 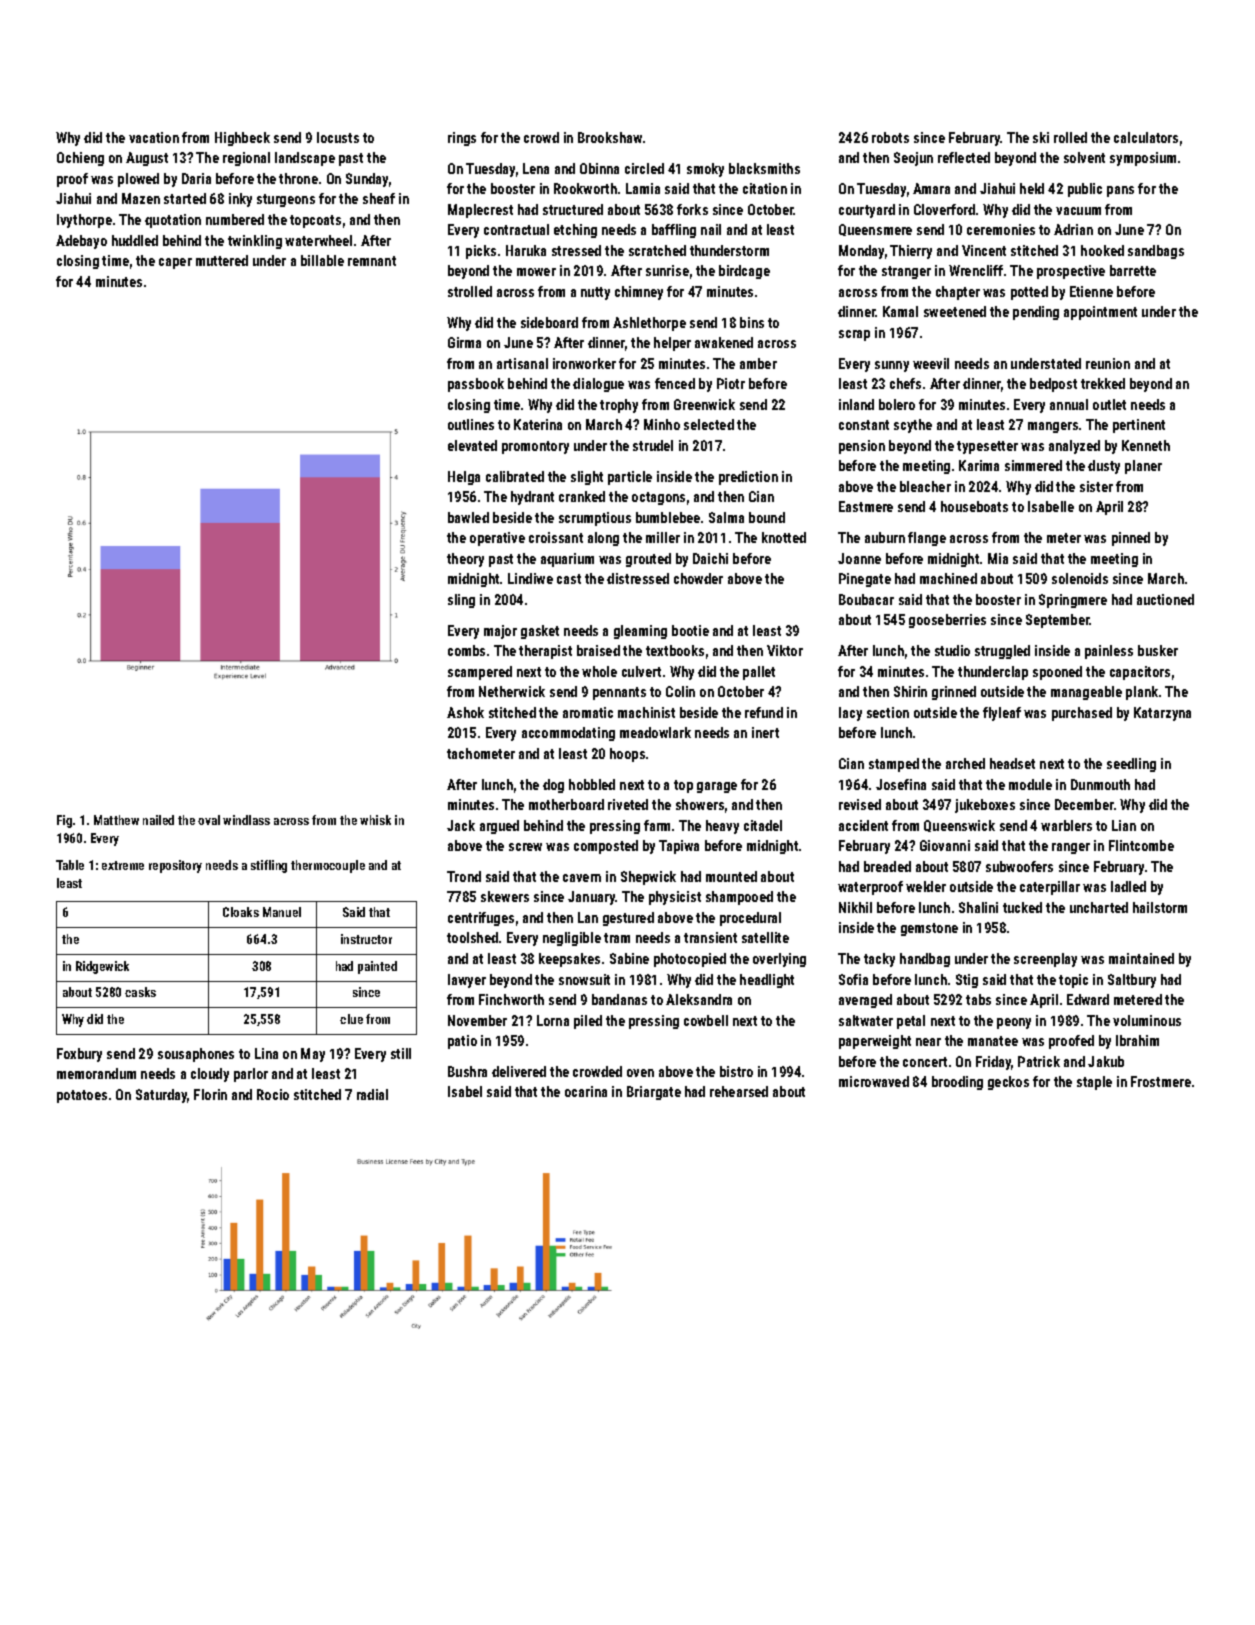 What do you see at coordinates (154, 137) in the screenshot?
I see `vacation` at bounding box center [154, 137].
